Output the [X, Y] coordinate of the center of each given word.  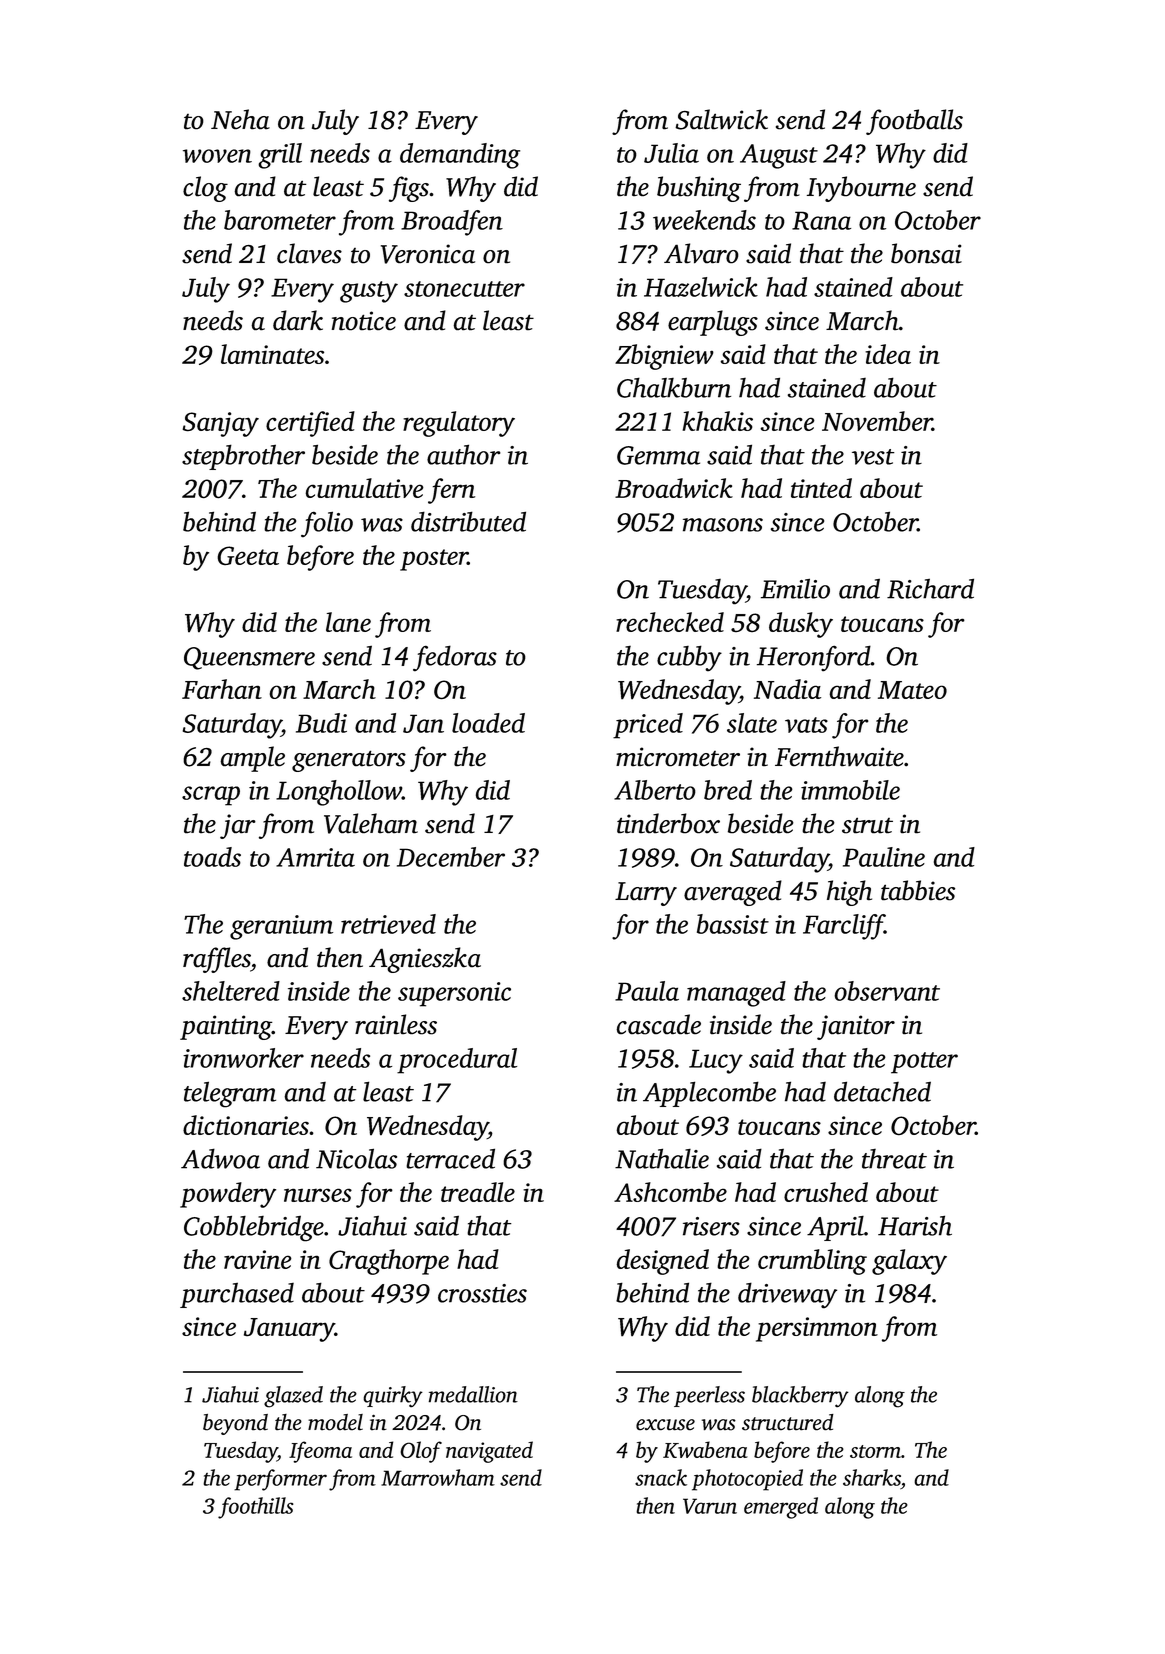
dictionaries [246, 1125]
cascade [658, 1024]
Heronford [814, 658]
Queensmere [249, 658]
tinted [821, 488]
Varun [710, 1506]
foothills [256, 1508]
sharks [872, 1477]
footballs [914, 122]
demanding [460, 156]
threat [894, 1159]
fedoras [455, 658]
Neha [240, 119]
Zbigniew [664, 357]
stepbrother [243, 457]
